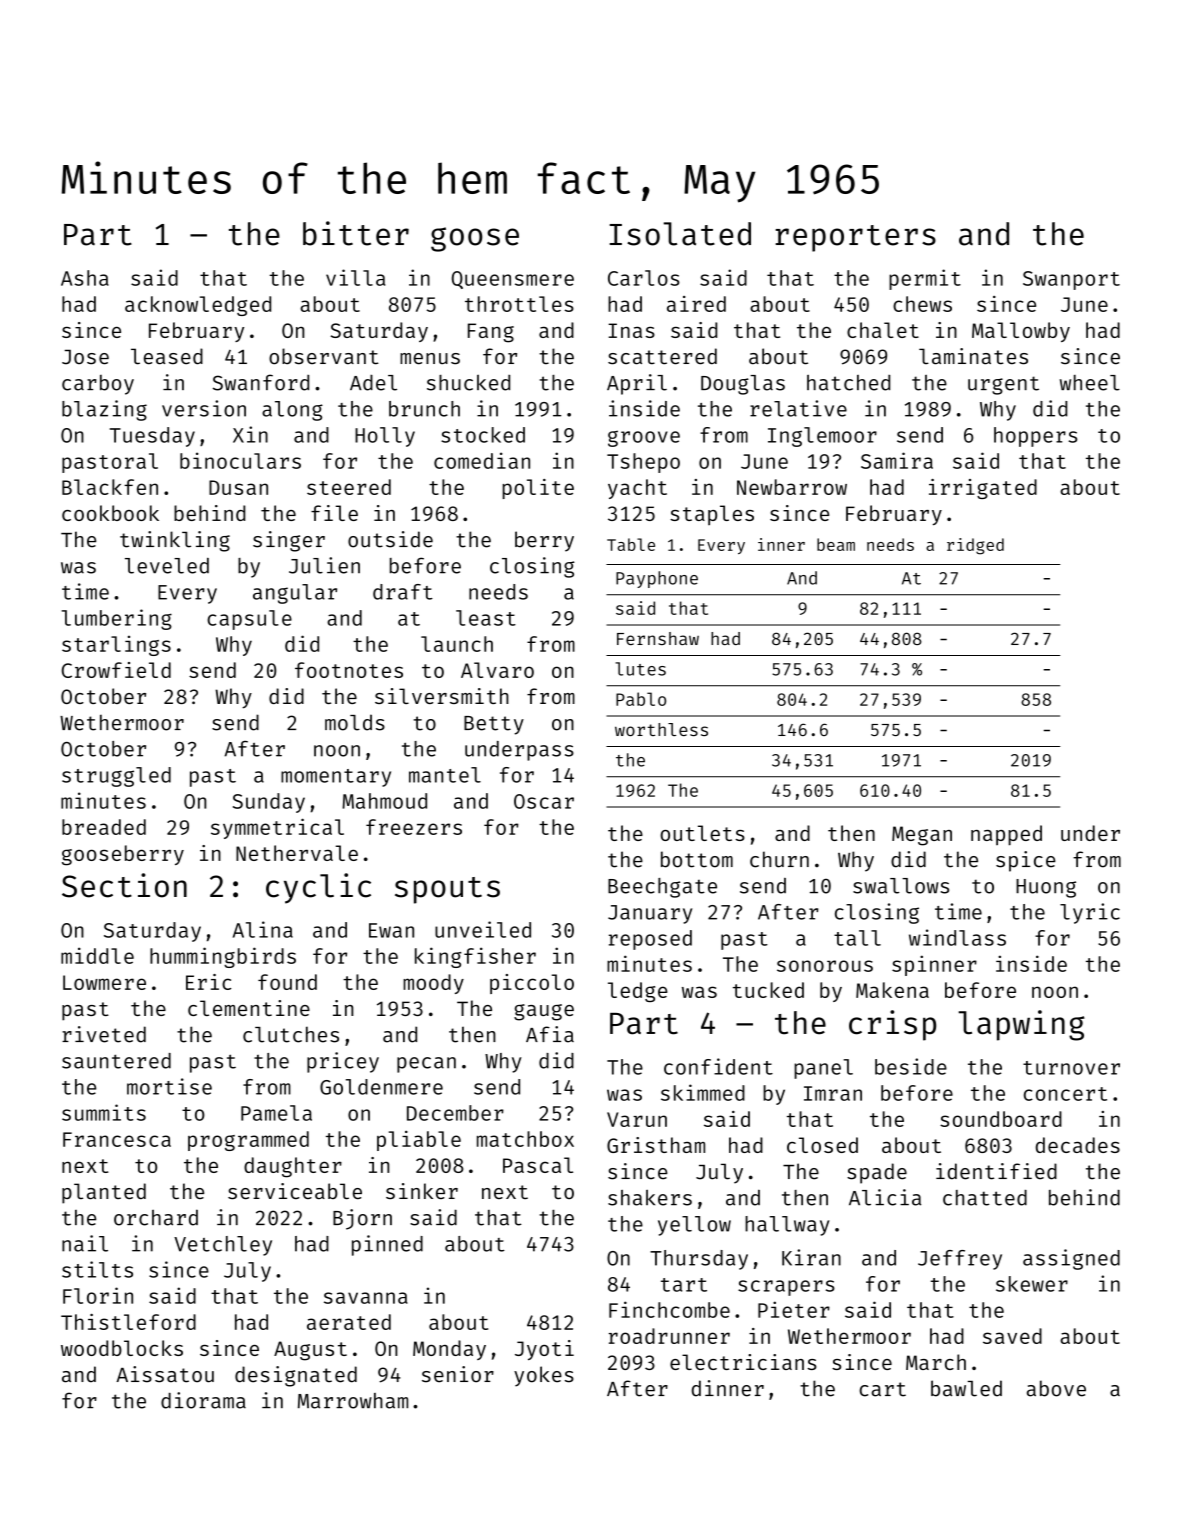 The width and height of the screenshot is (1182, 1529). What do you see at coordinates (661, 729) in the screenshot?
I see `worthless` at bounding box center [661, 729].
